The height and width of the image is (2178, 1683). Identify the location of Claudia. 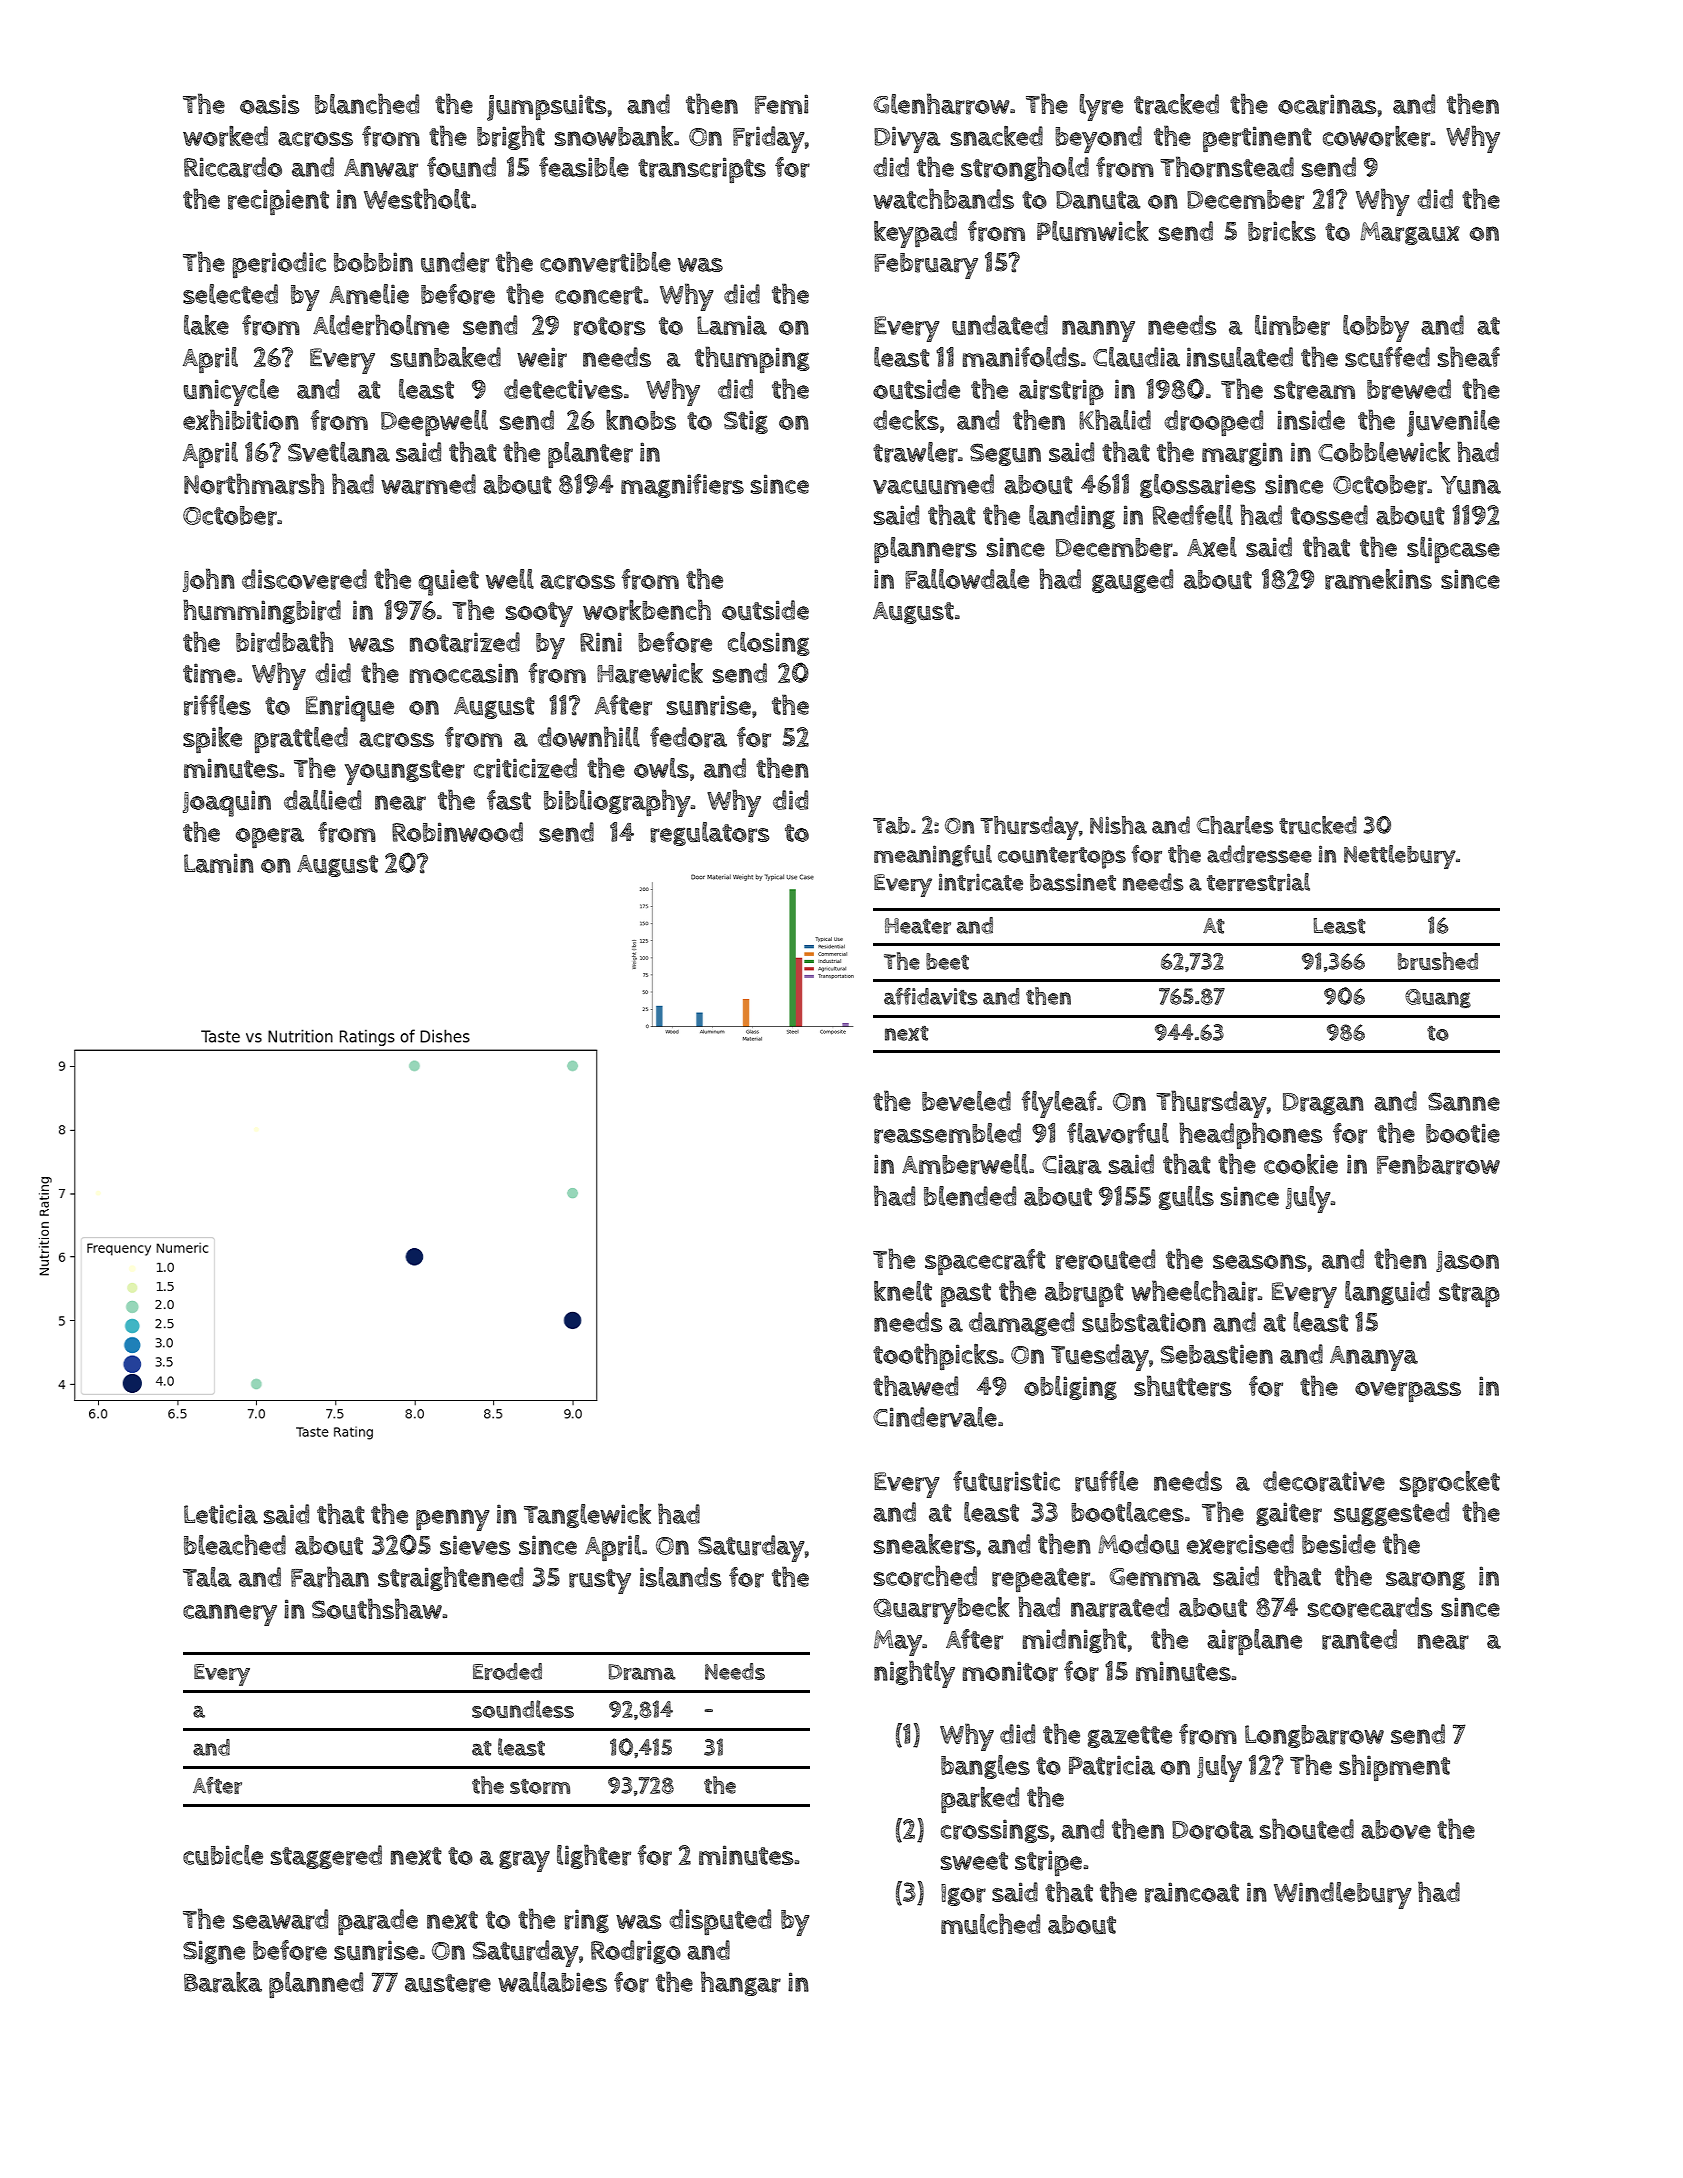
(1136, 357).
